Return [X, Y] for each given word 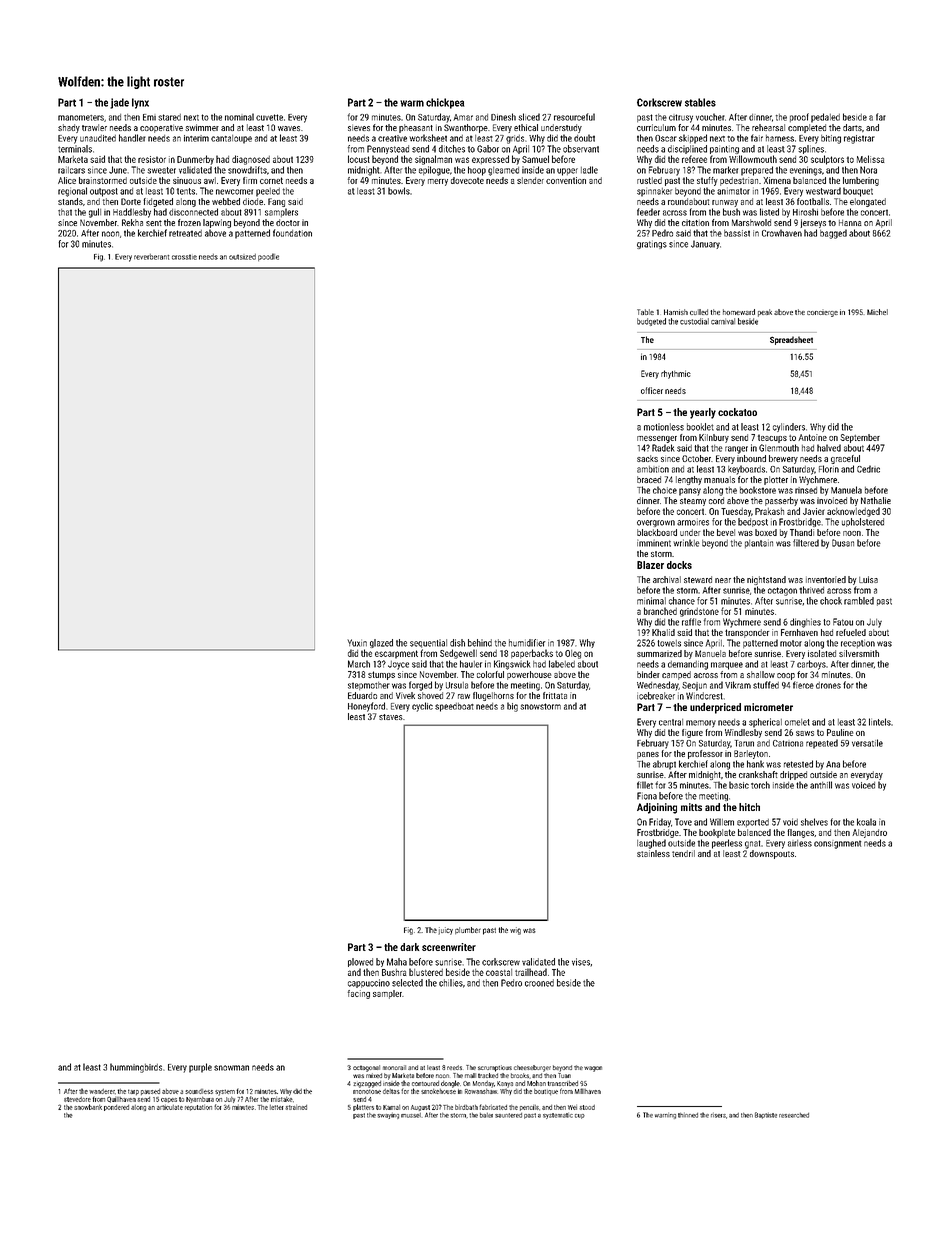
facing [359, 994]
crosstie [184, 257]
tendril [683, 853]
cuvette [269, 117]
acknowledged [853, 512]
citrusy [681, 118]
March [359, 664]
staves [391, 717]
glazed [381, 643]
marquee [727, 666]
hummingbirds [136, 1068]
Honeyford [366, 707]
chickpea [445, 103]
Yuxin [357, 643]
